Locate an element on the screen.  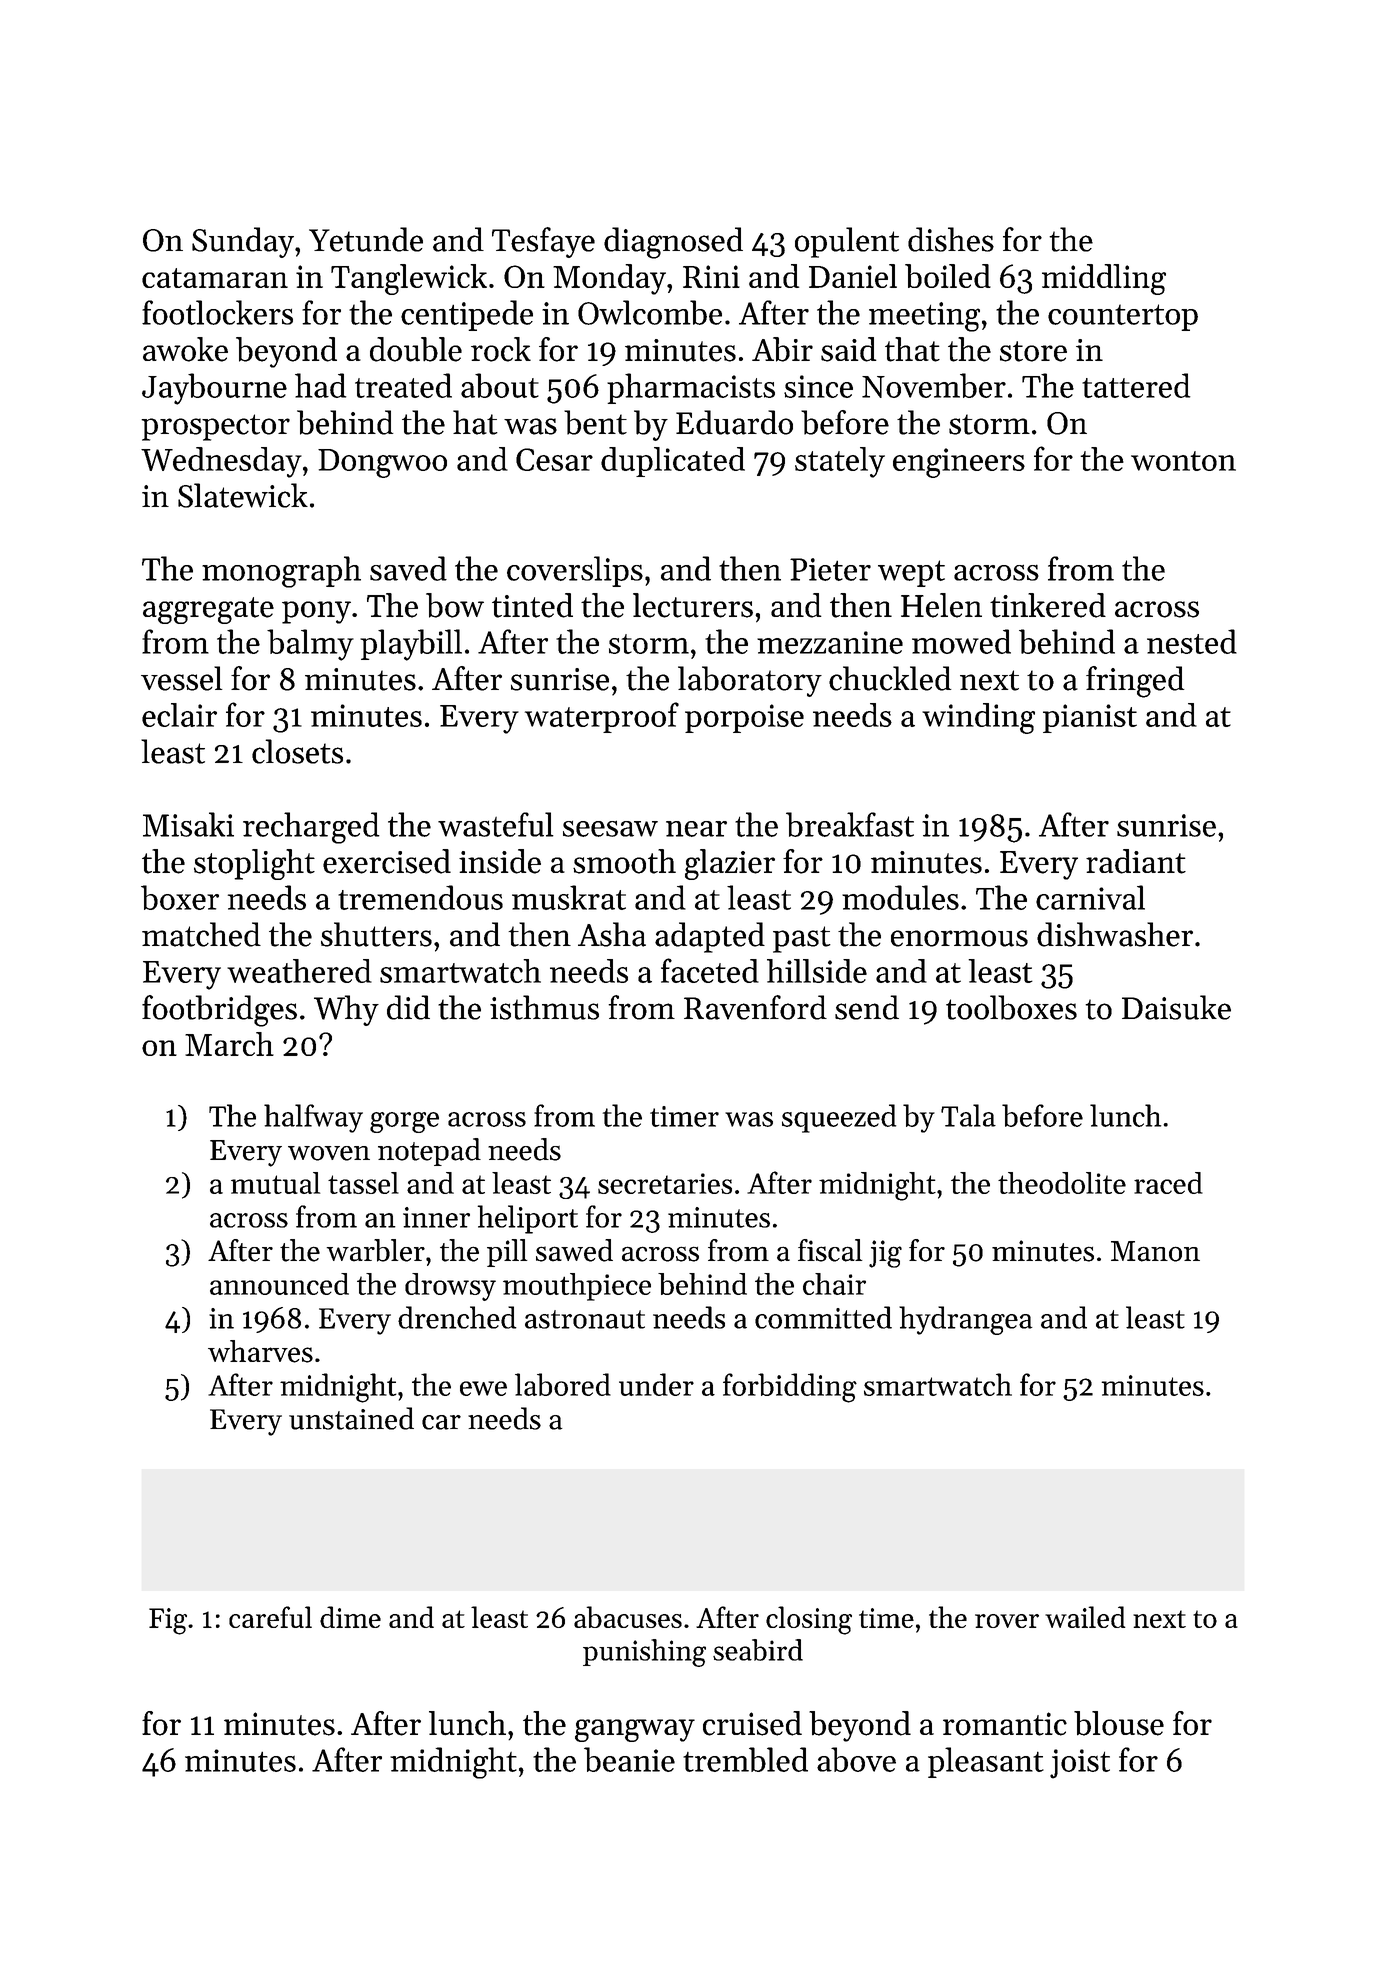
awoke is located at coordinates (185, 349).
